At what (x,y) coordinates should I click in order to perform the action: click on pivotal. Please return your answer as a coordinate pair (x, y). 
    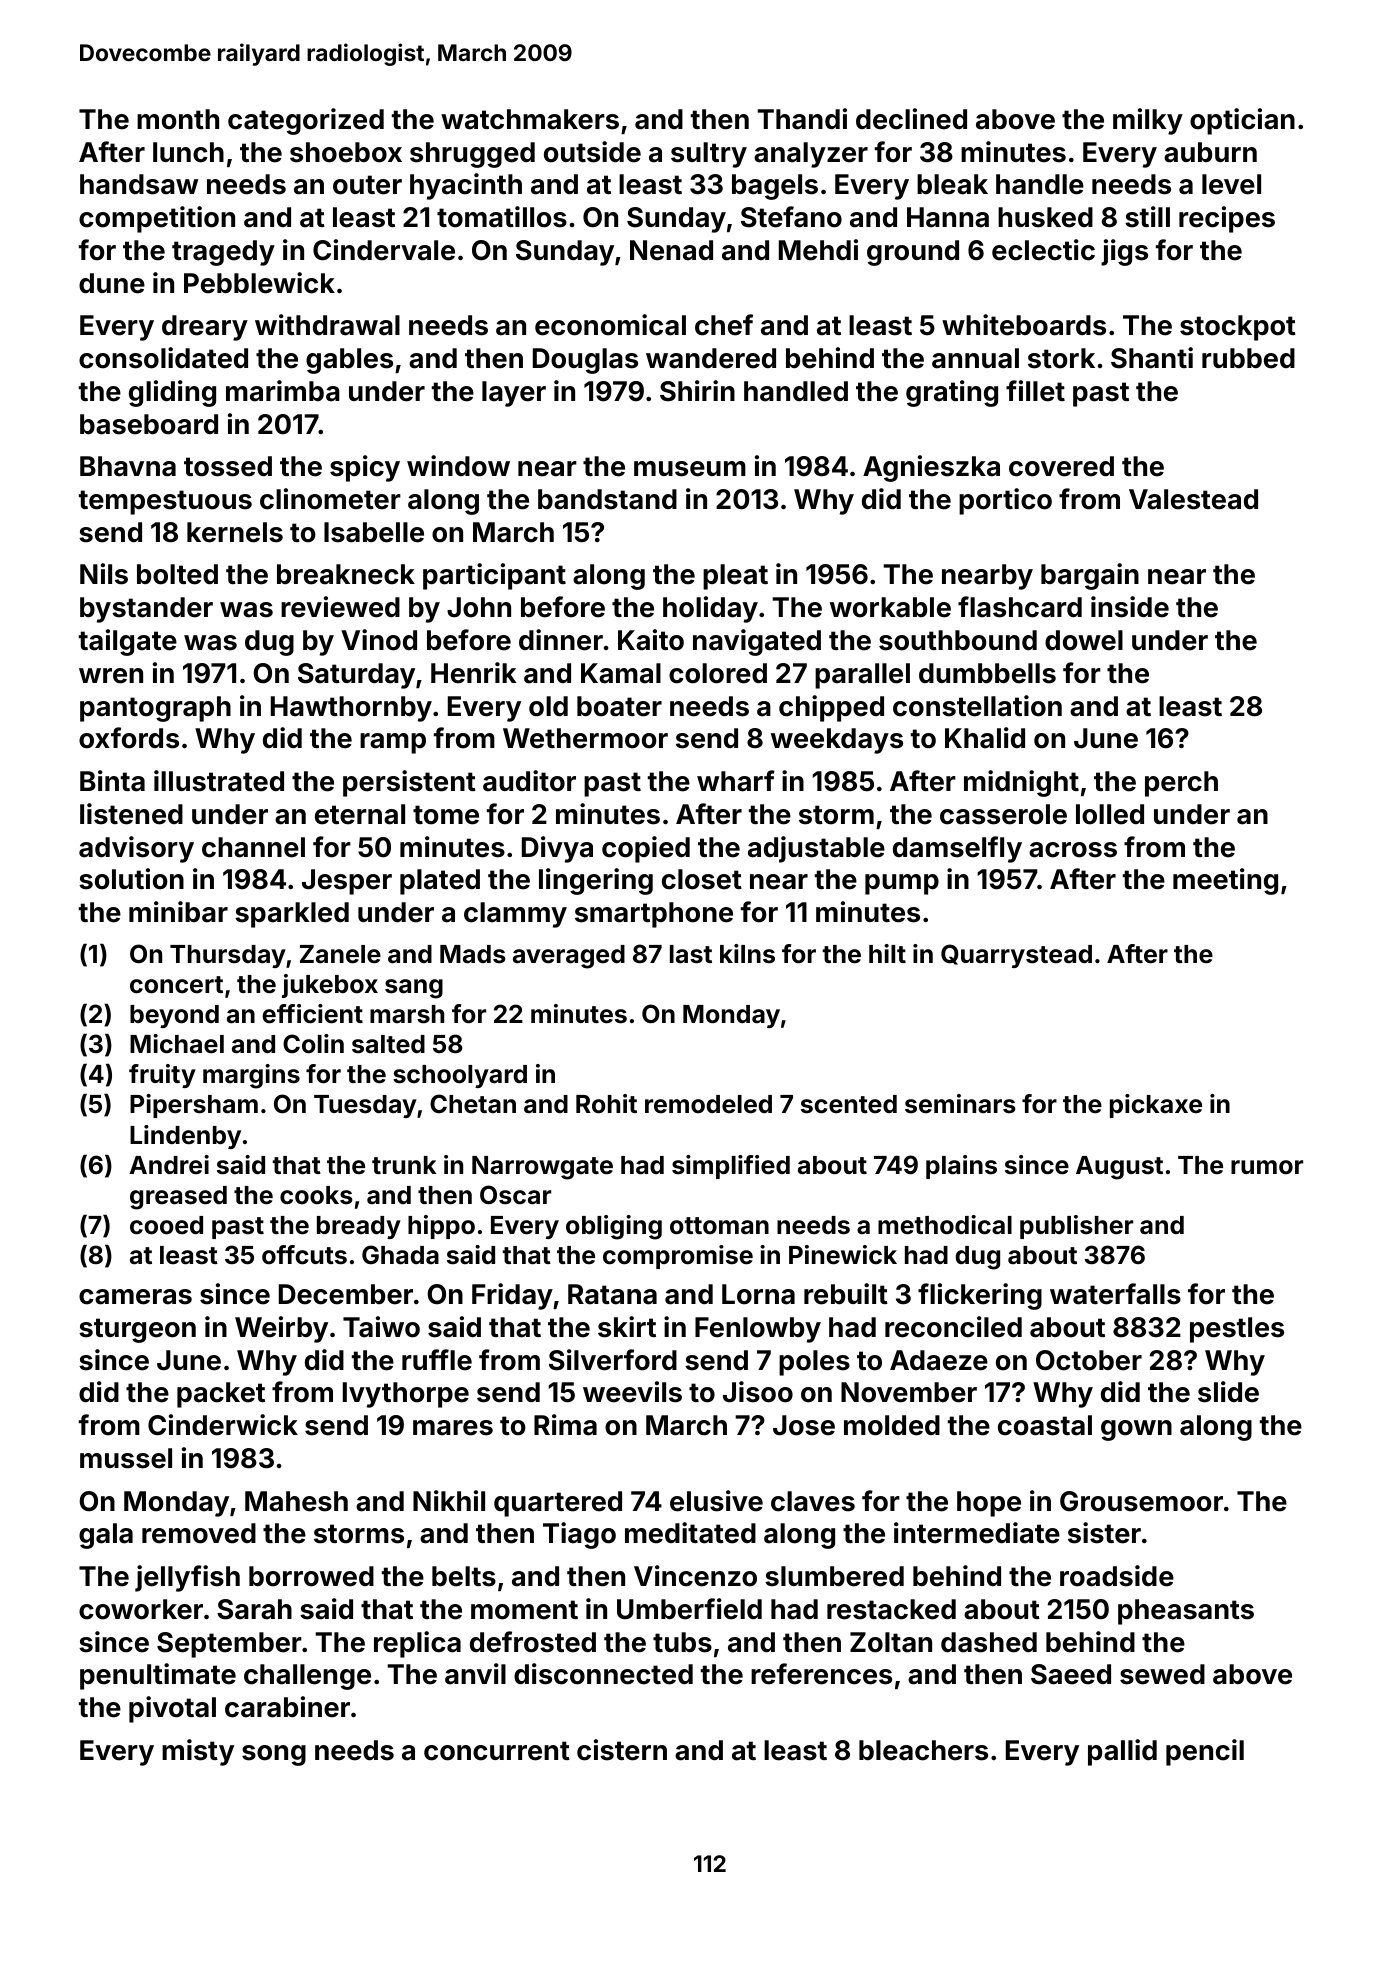
    Looking at the image, I should click on (172, 1709).
